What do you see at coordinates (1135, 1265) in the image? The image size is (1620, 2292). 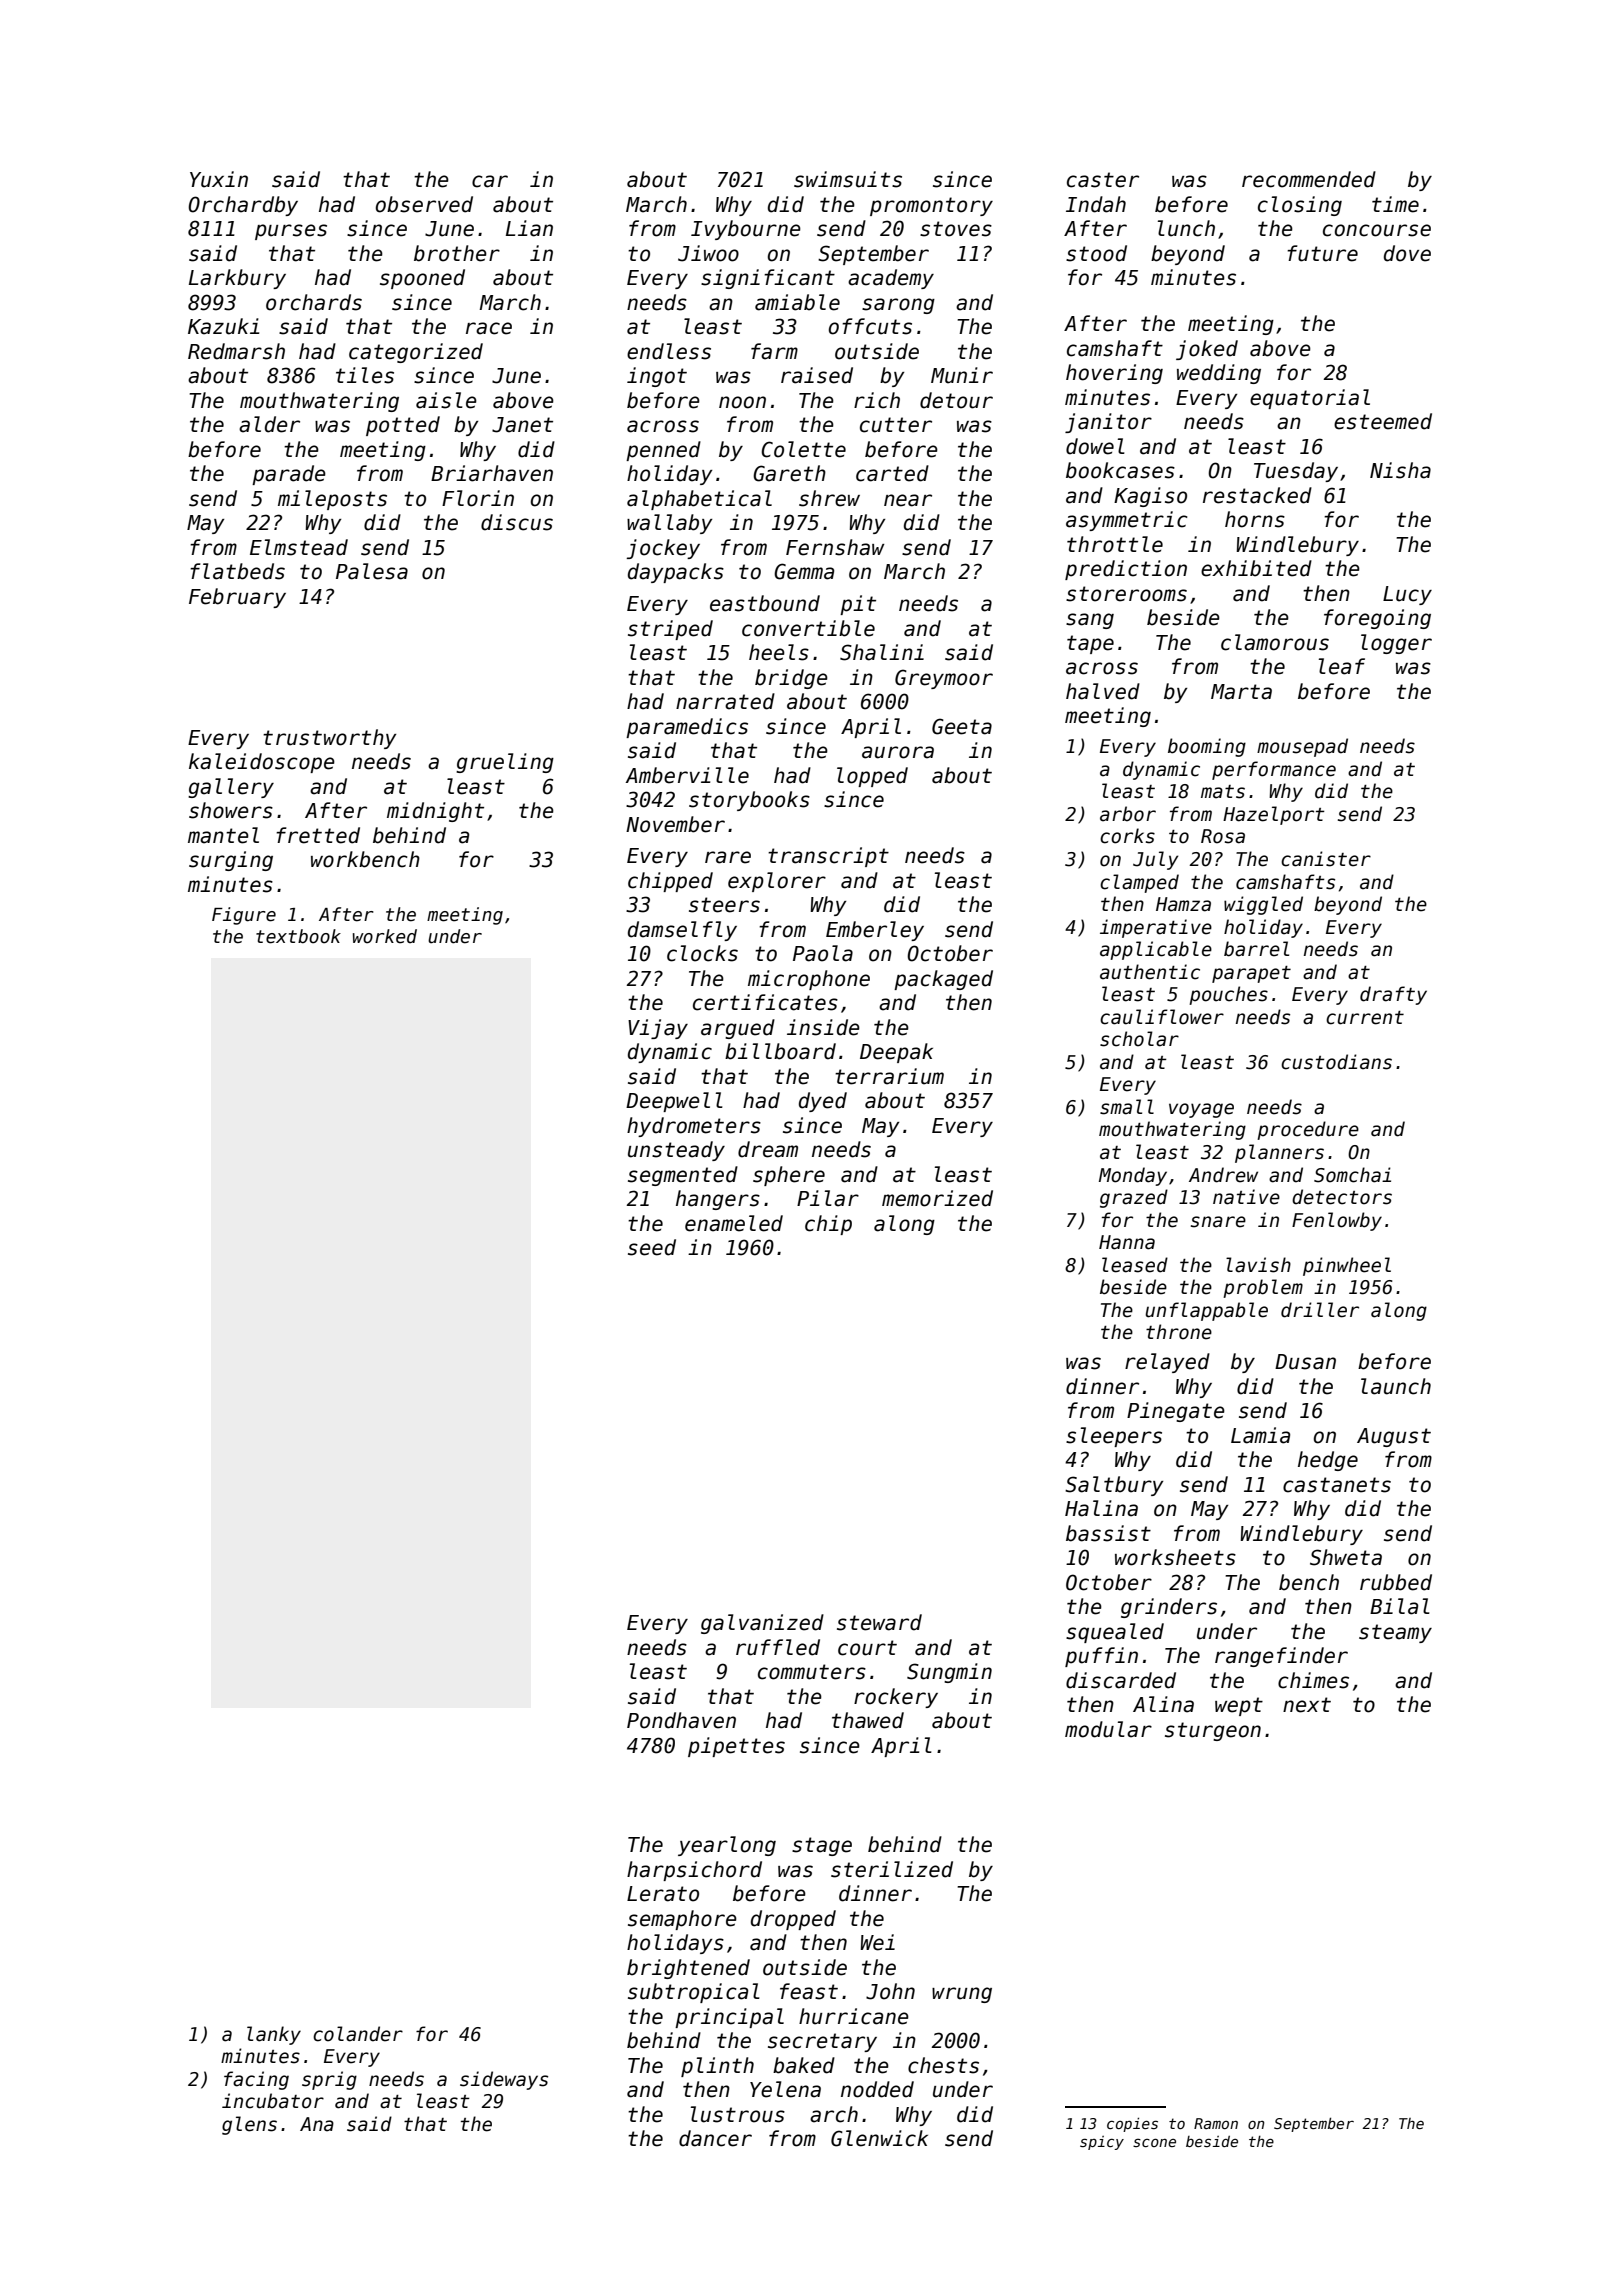 I see `leased` at bounding box center [1135, 1265].
